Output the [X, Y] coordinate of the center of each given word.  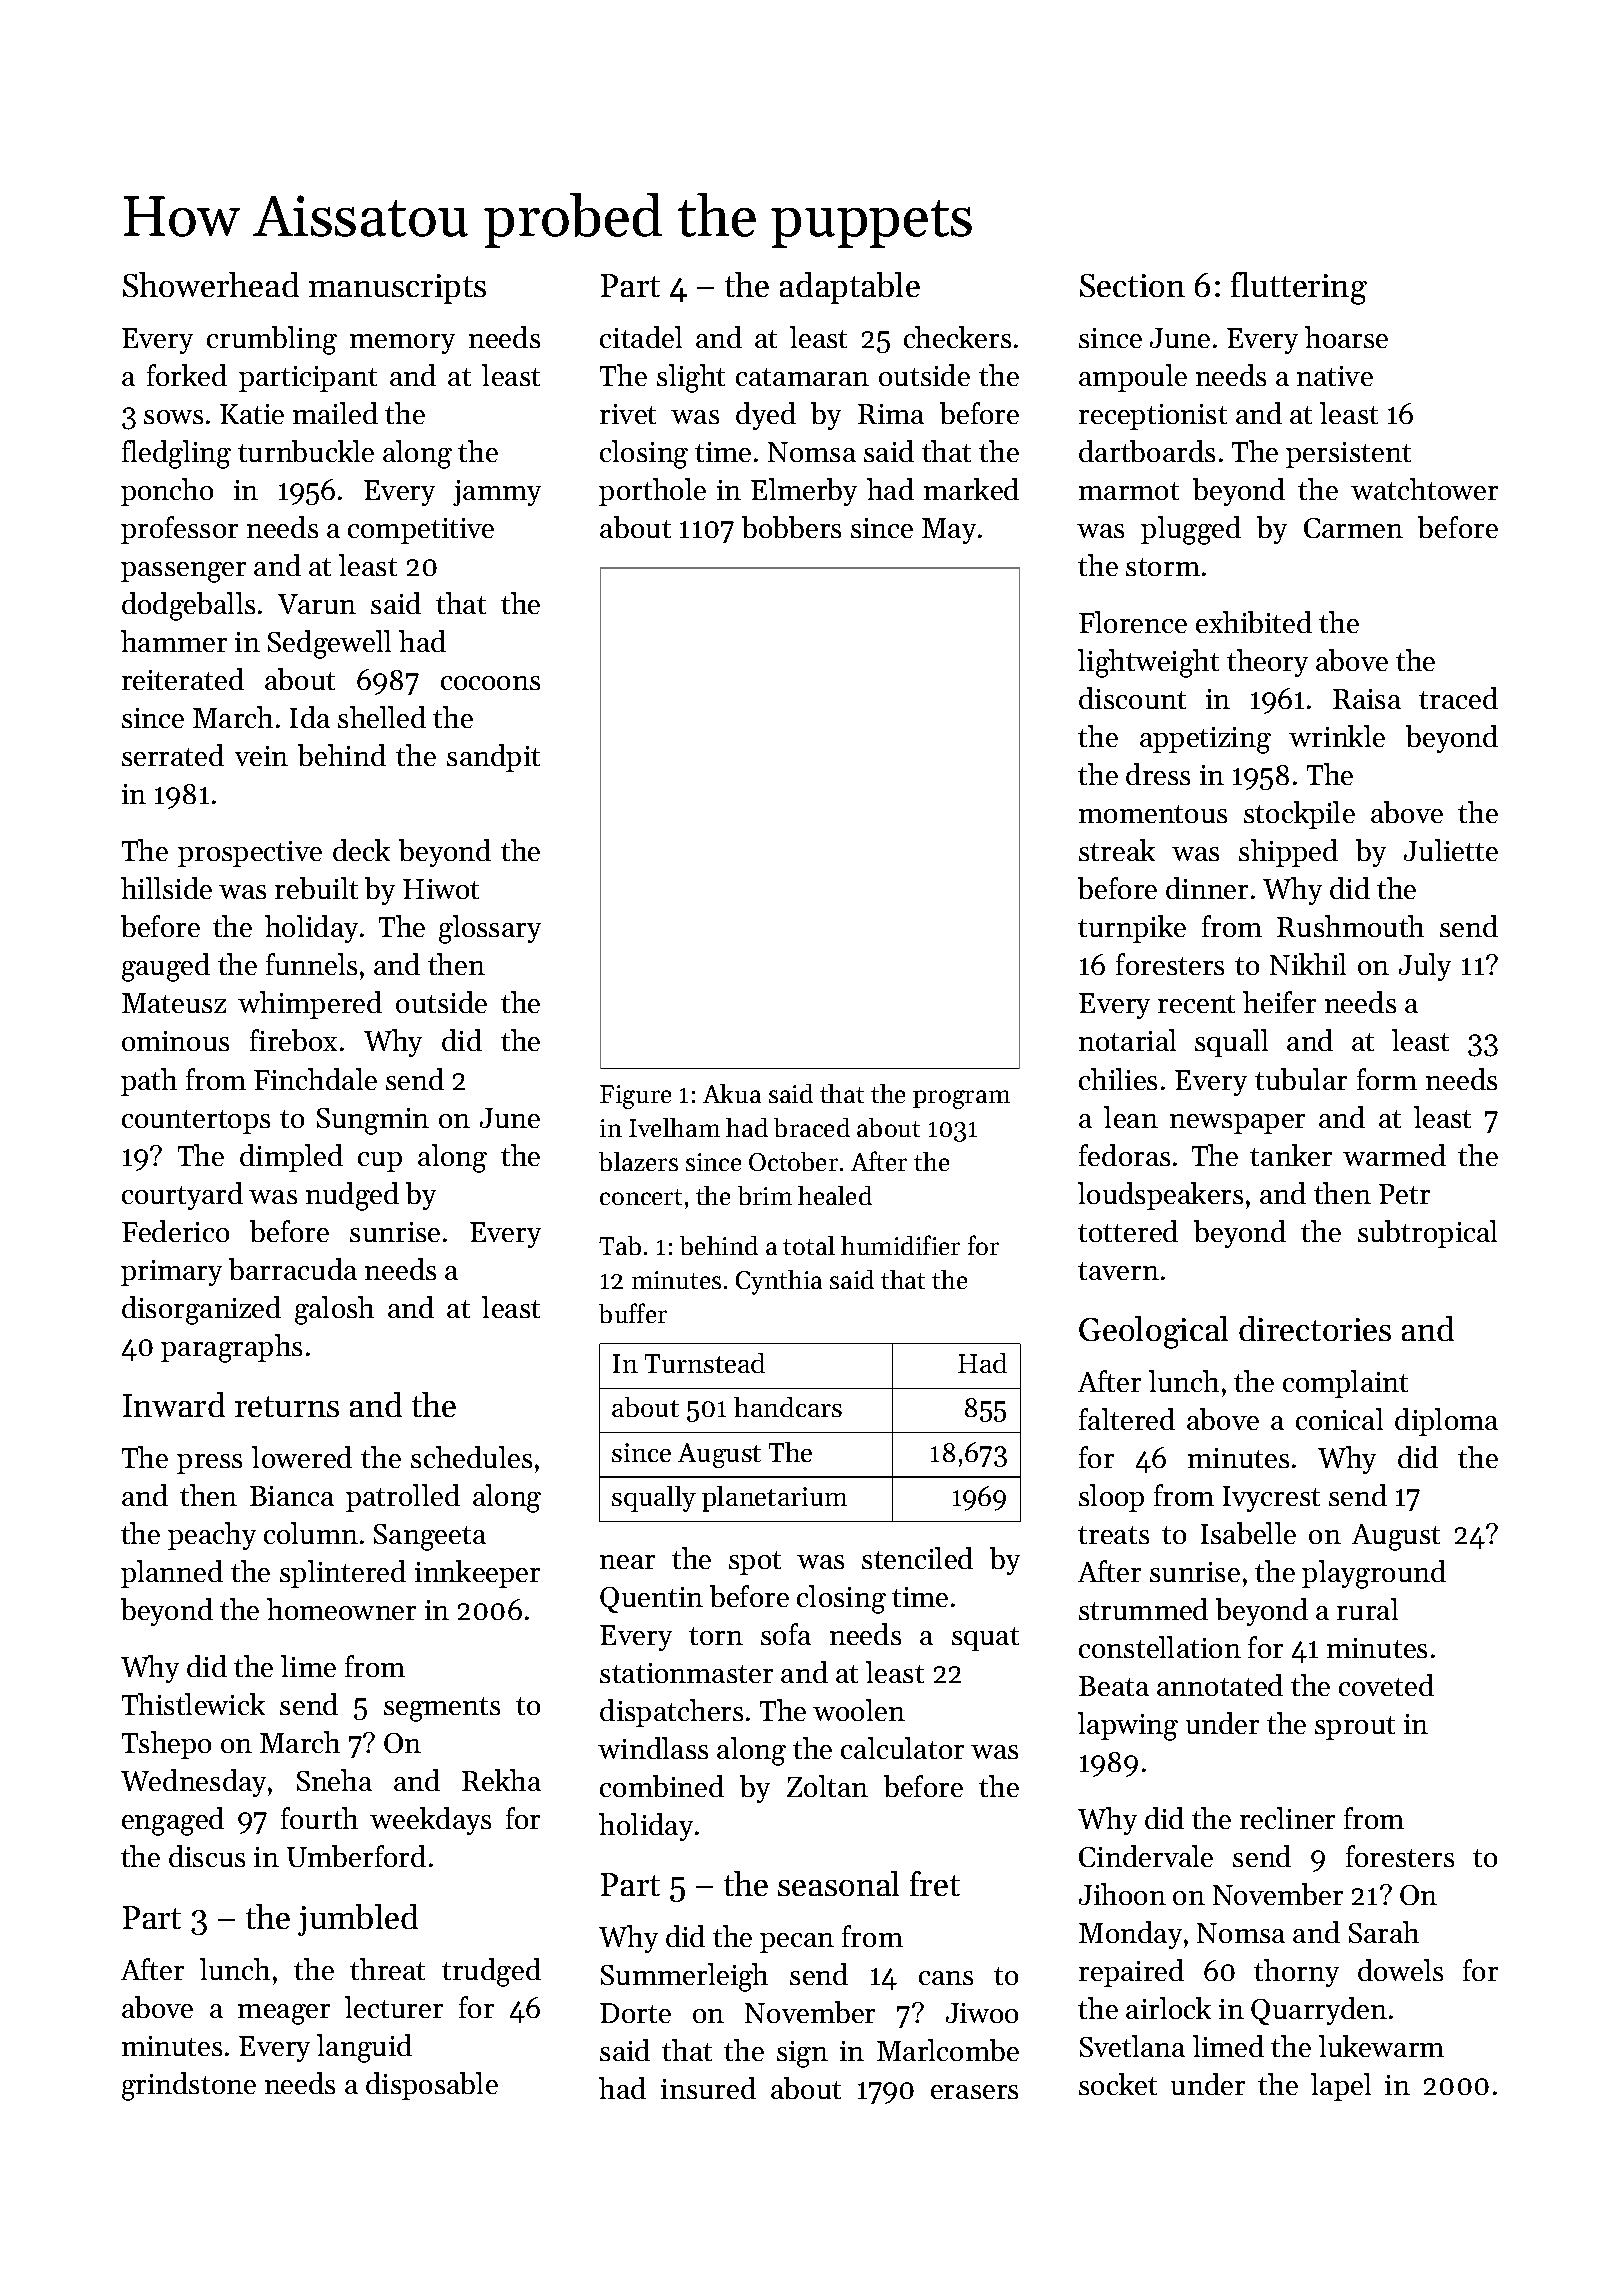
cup [380, 1162]
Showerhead [211, 284]
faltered [1127, 1419]
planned [172, 1574]
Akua [732, 1093]
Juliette [1451, 850]
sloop [1111, 1498]
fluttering [1299, 288]
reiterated [183, 679]
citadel [641, 337]
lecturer [394, 2007]
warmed [1394, 1155]
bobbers [791, 527]
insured [708, 2088]
